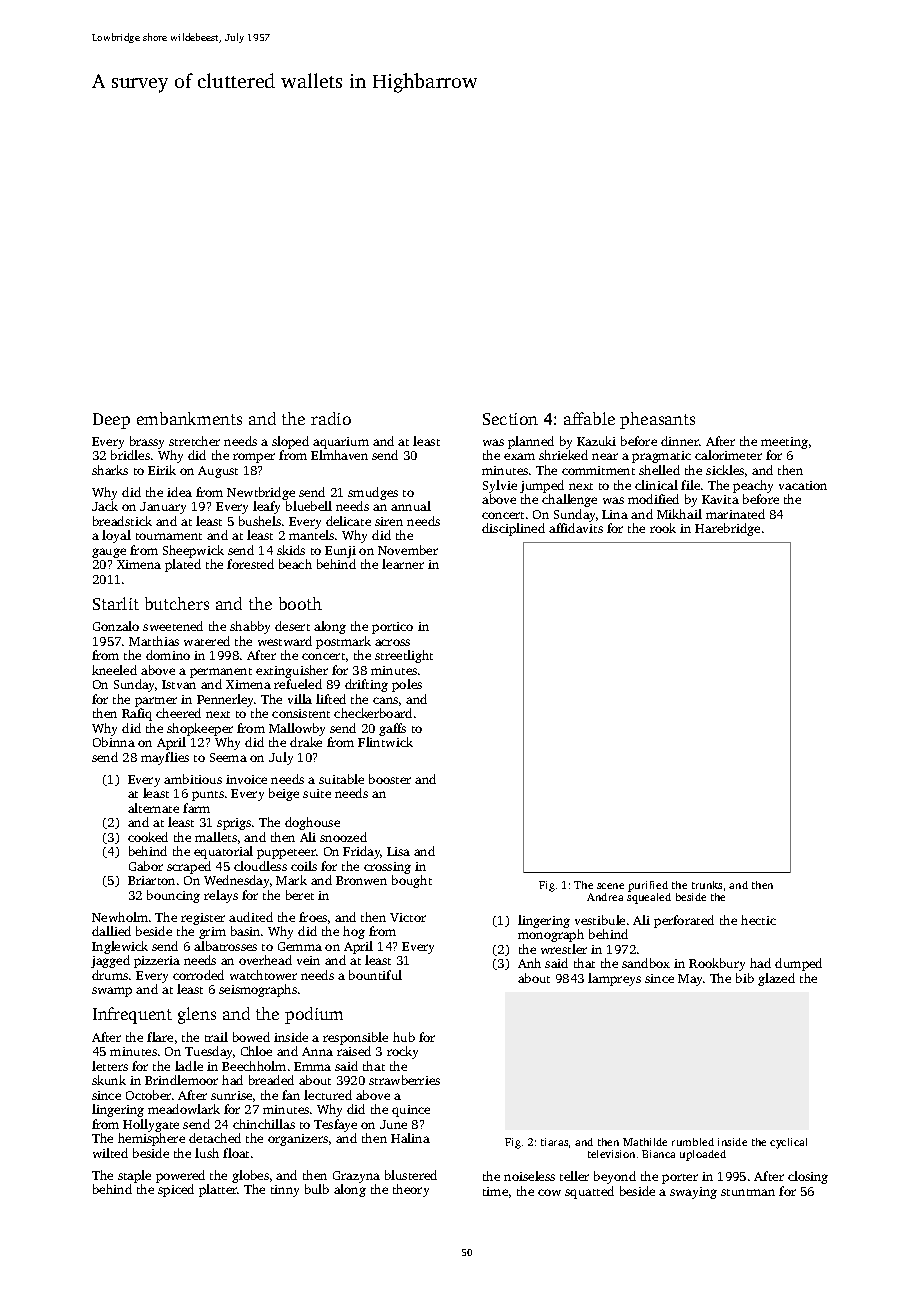 The width and height of the image is (924, 1308). I want to click on affable, so click(589, 418).
